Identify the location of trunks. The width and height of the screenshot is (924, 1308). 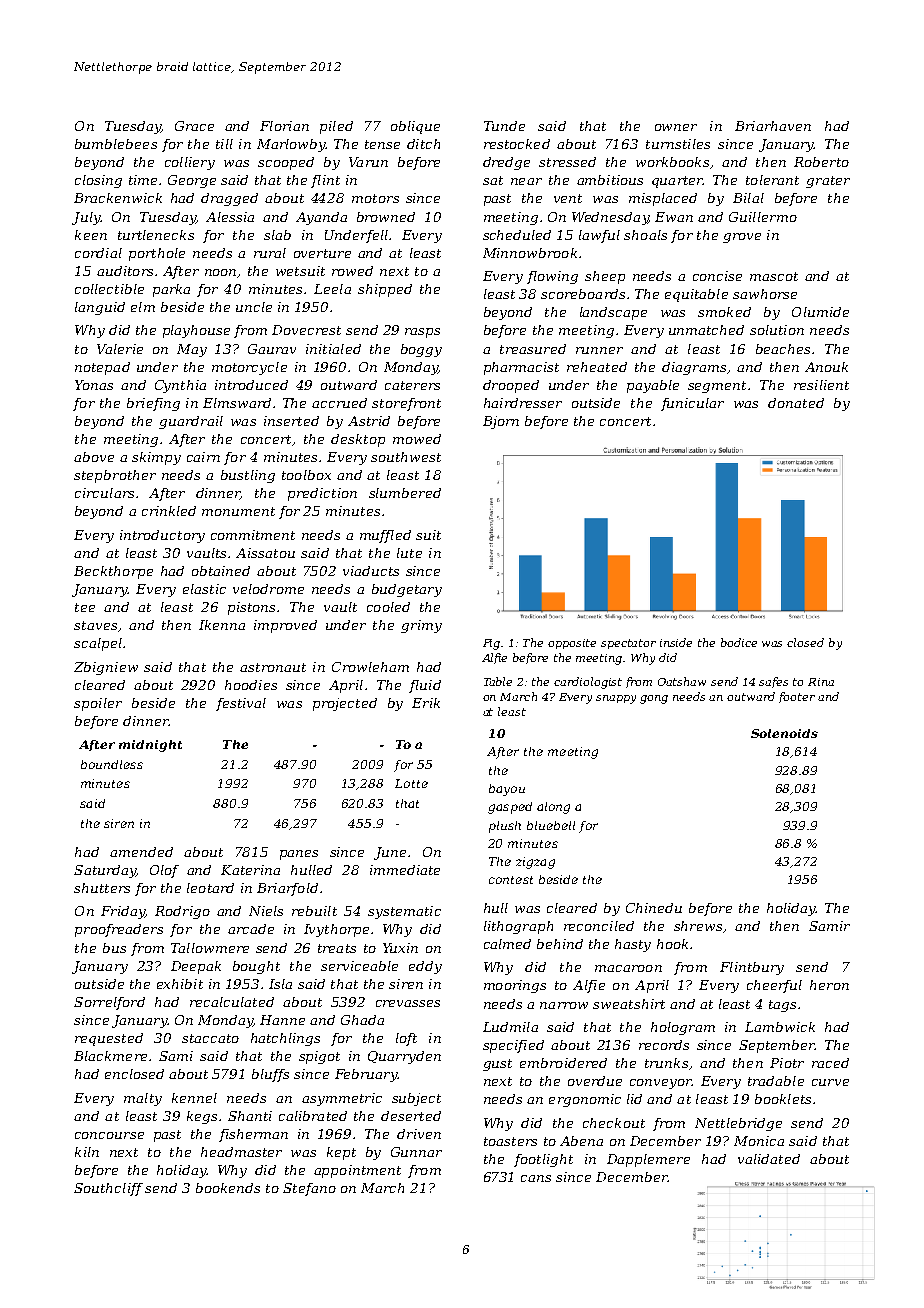
(666, 1063).
